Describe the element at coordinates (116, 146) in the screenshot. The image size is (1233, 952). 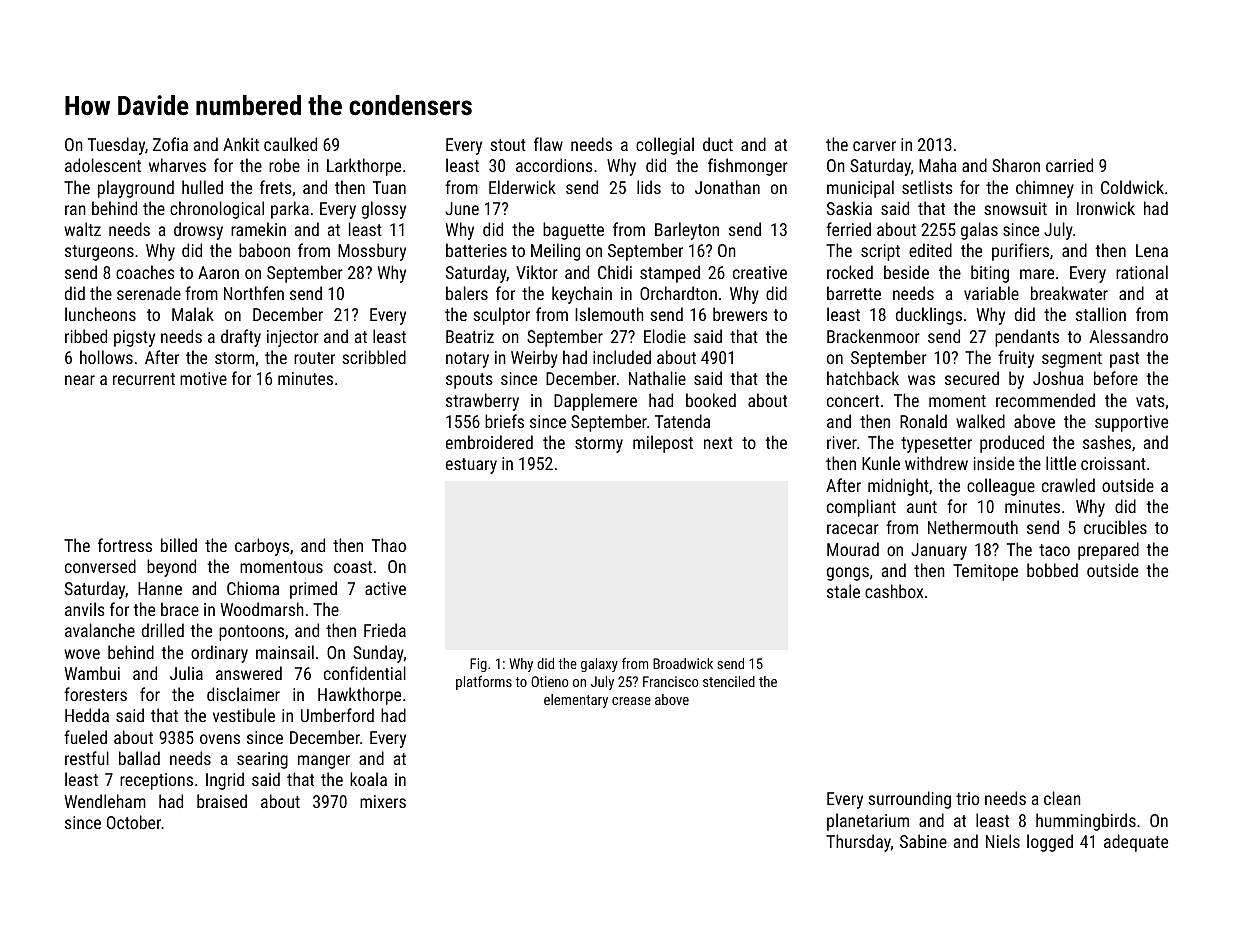
I see `Tuesday` at that location.
